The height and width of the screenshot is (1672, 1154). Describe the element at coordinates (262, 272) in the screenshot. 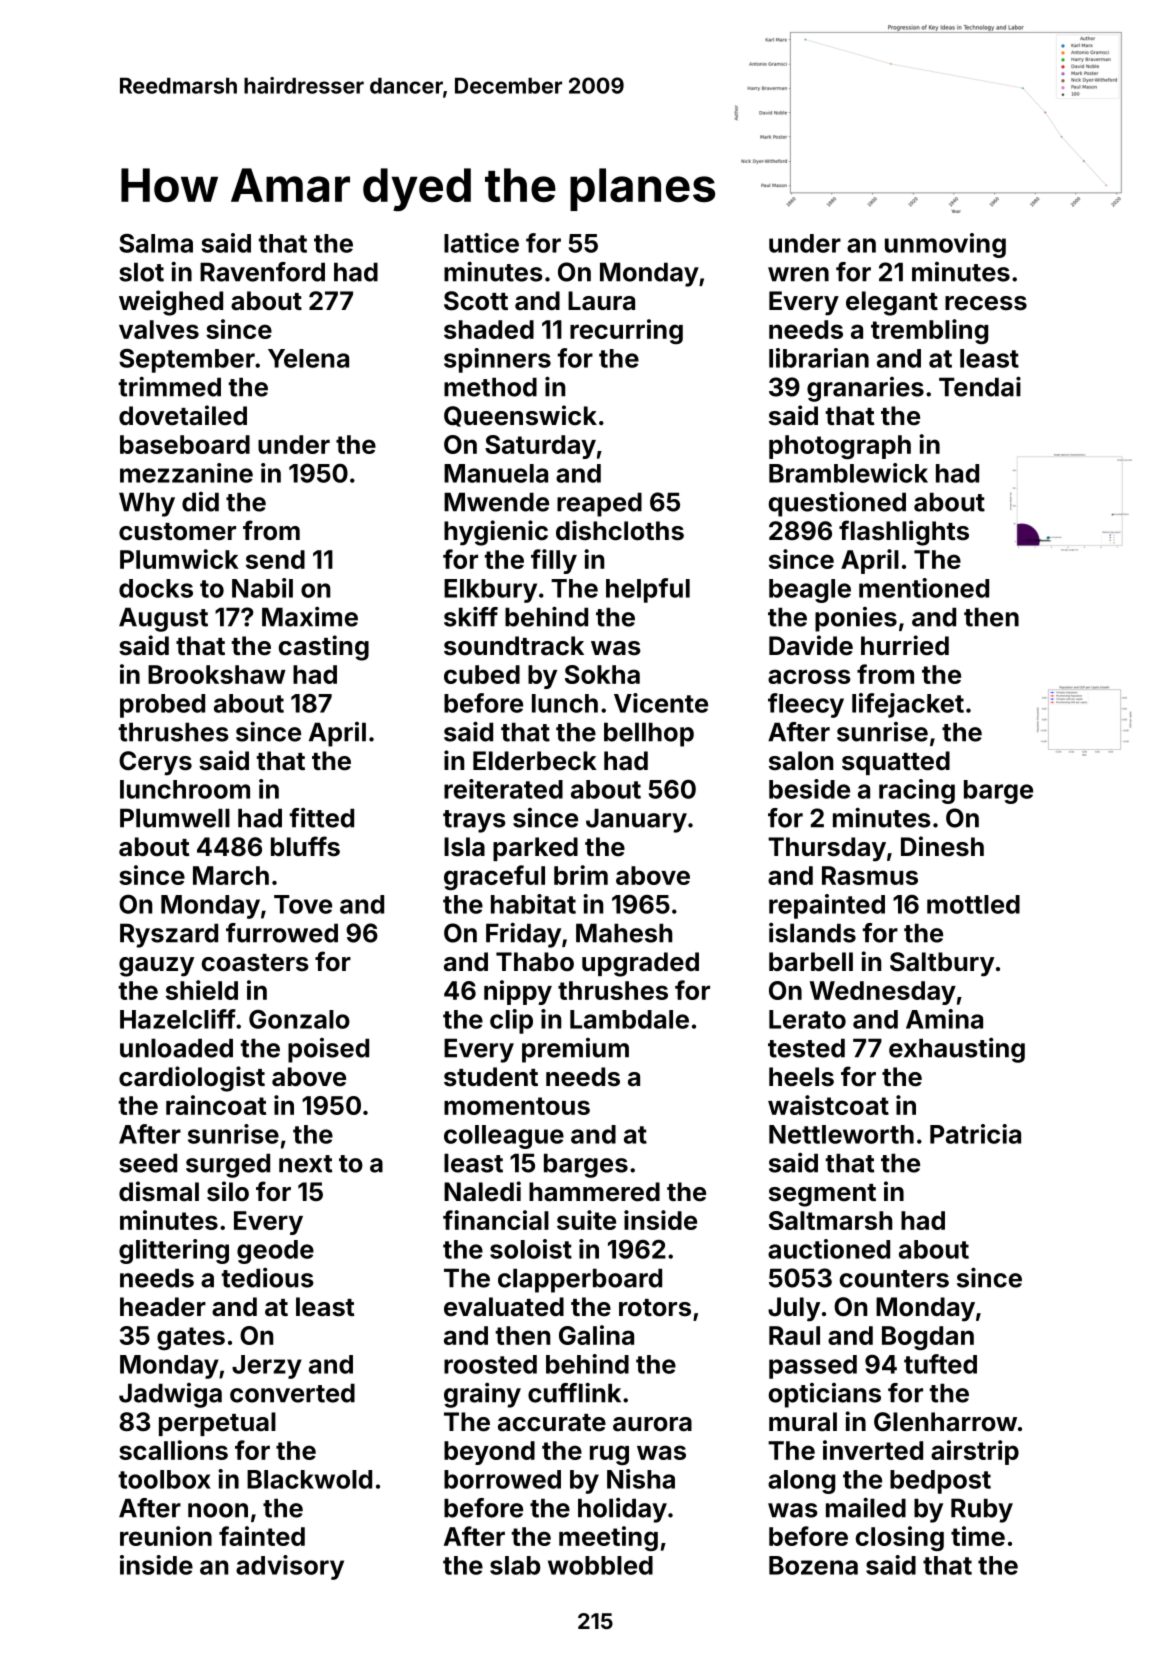

I see `Ravenford` at that location.
